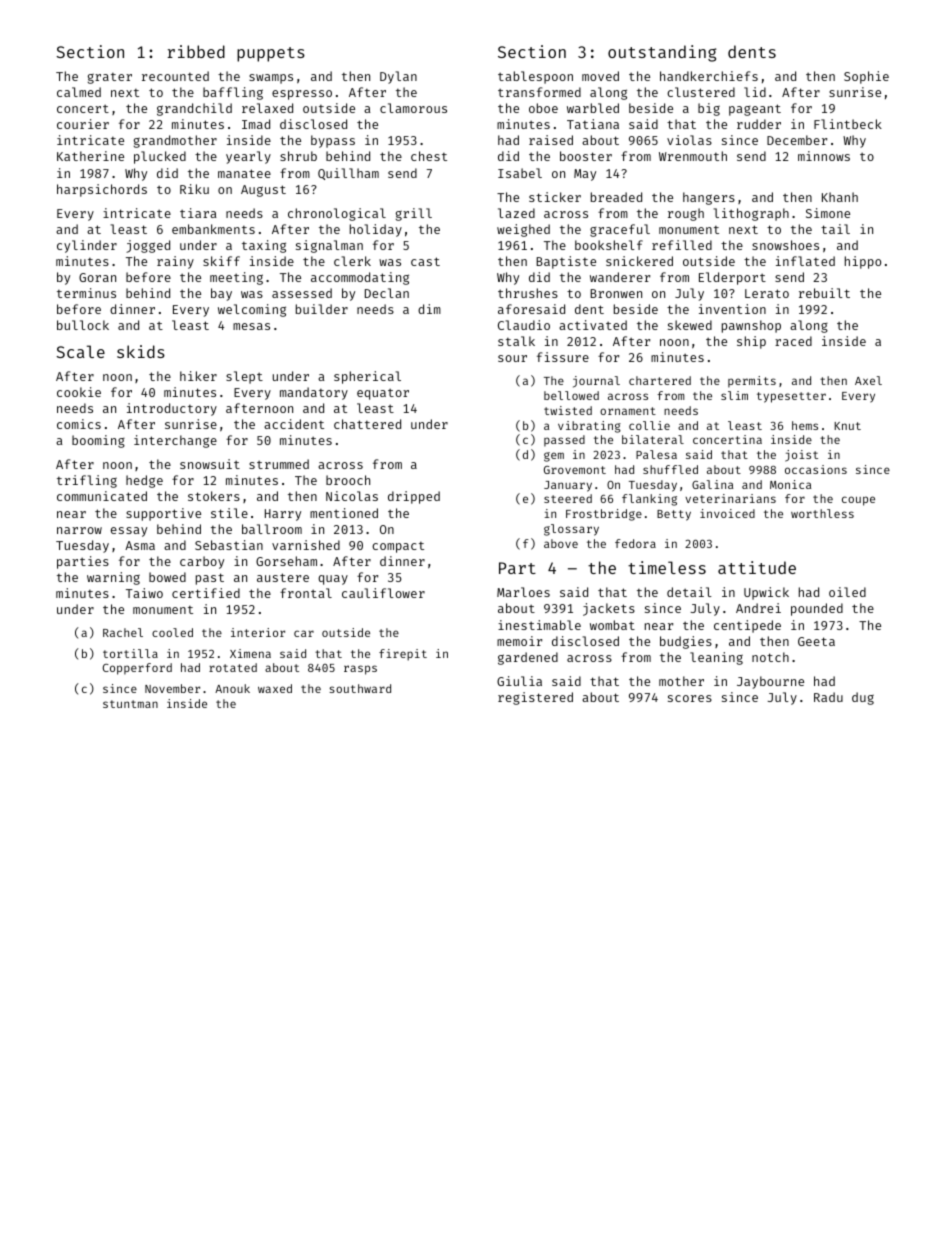 This page has height=1233, width=952. Describe the element at coordinates (348, 174) in the page. I see `Quillham` at that location.
